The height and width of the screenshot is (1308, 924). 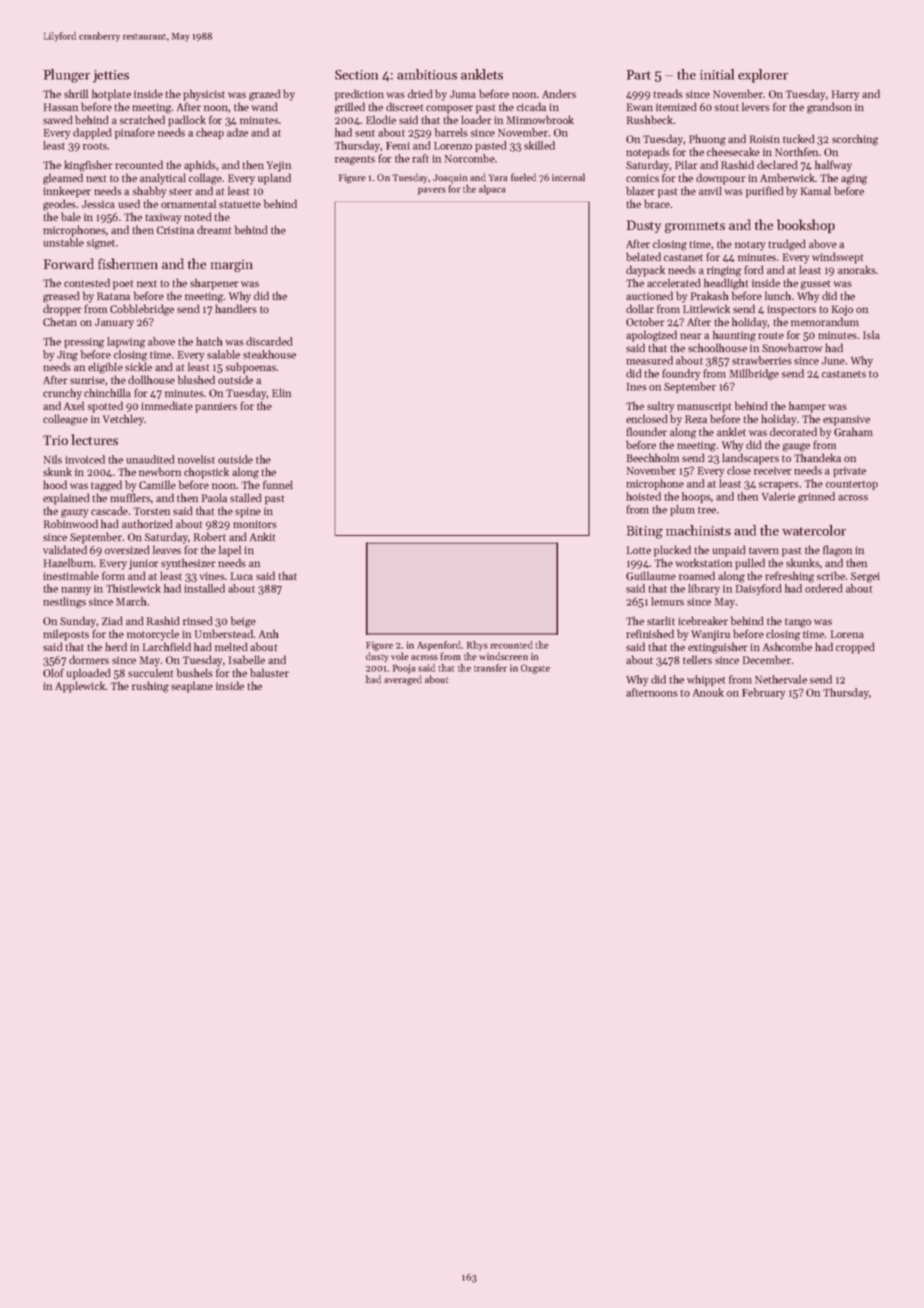 What do you see at coordinates (278, 484) in the screenshot?
I see `funnel` at bounding box center [278, 484].
